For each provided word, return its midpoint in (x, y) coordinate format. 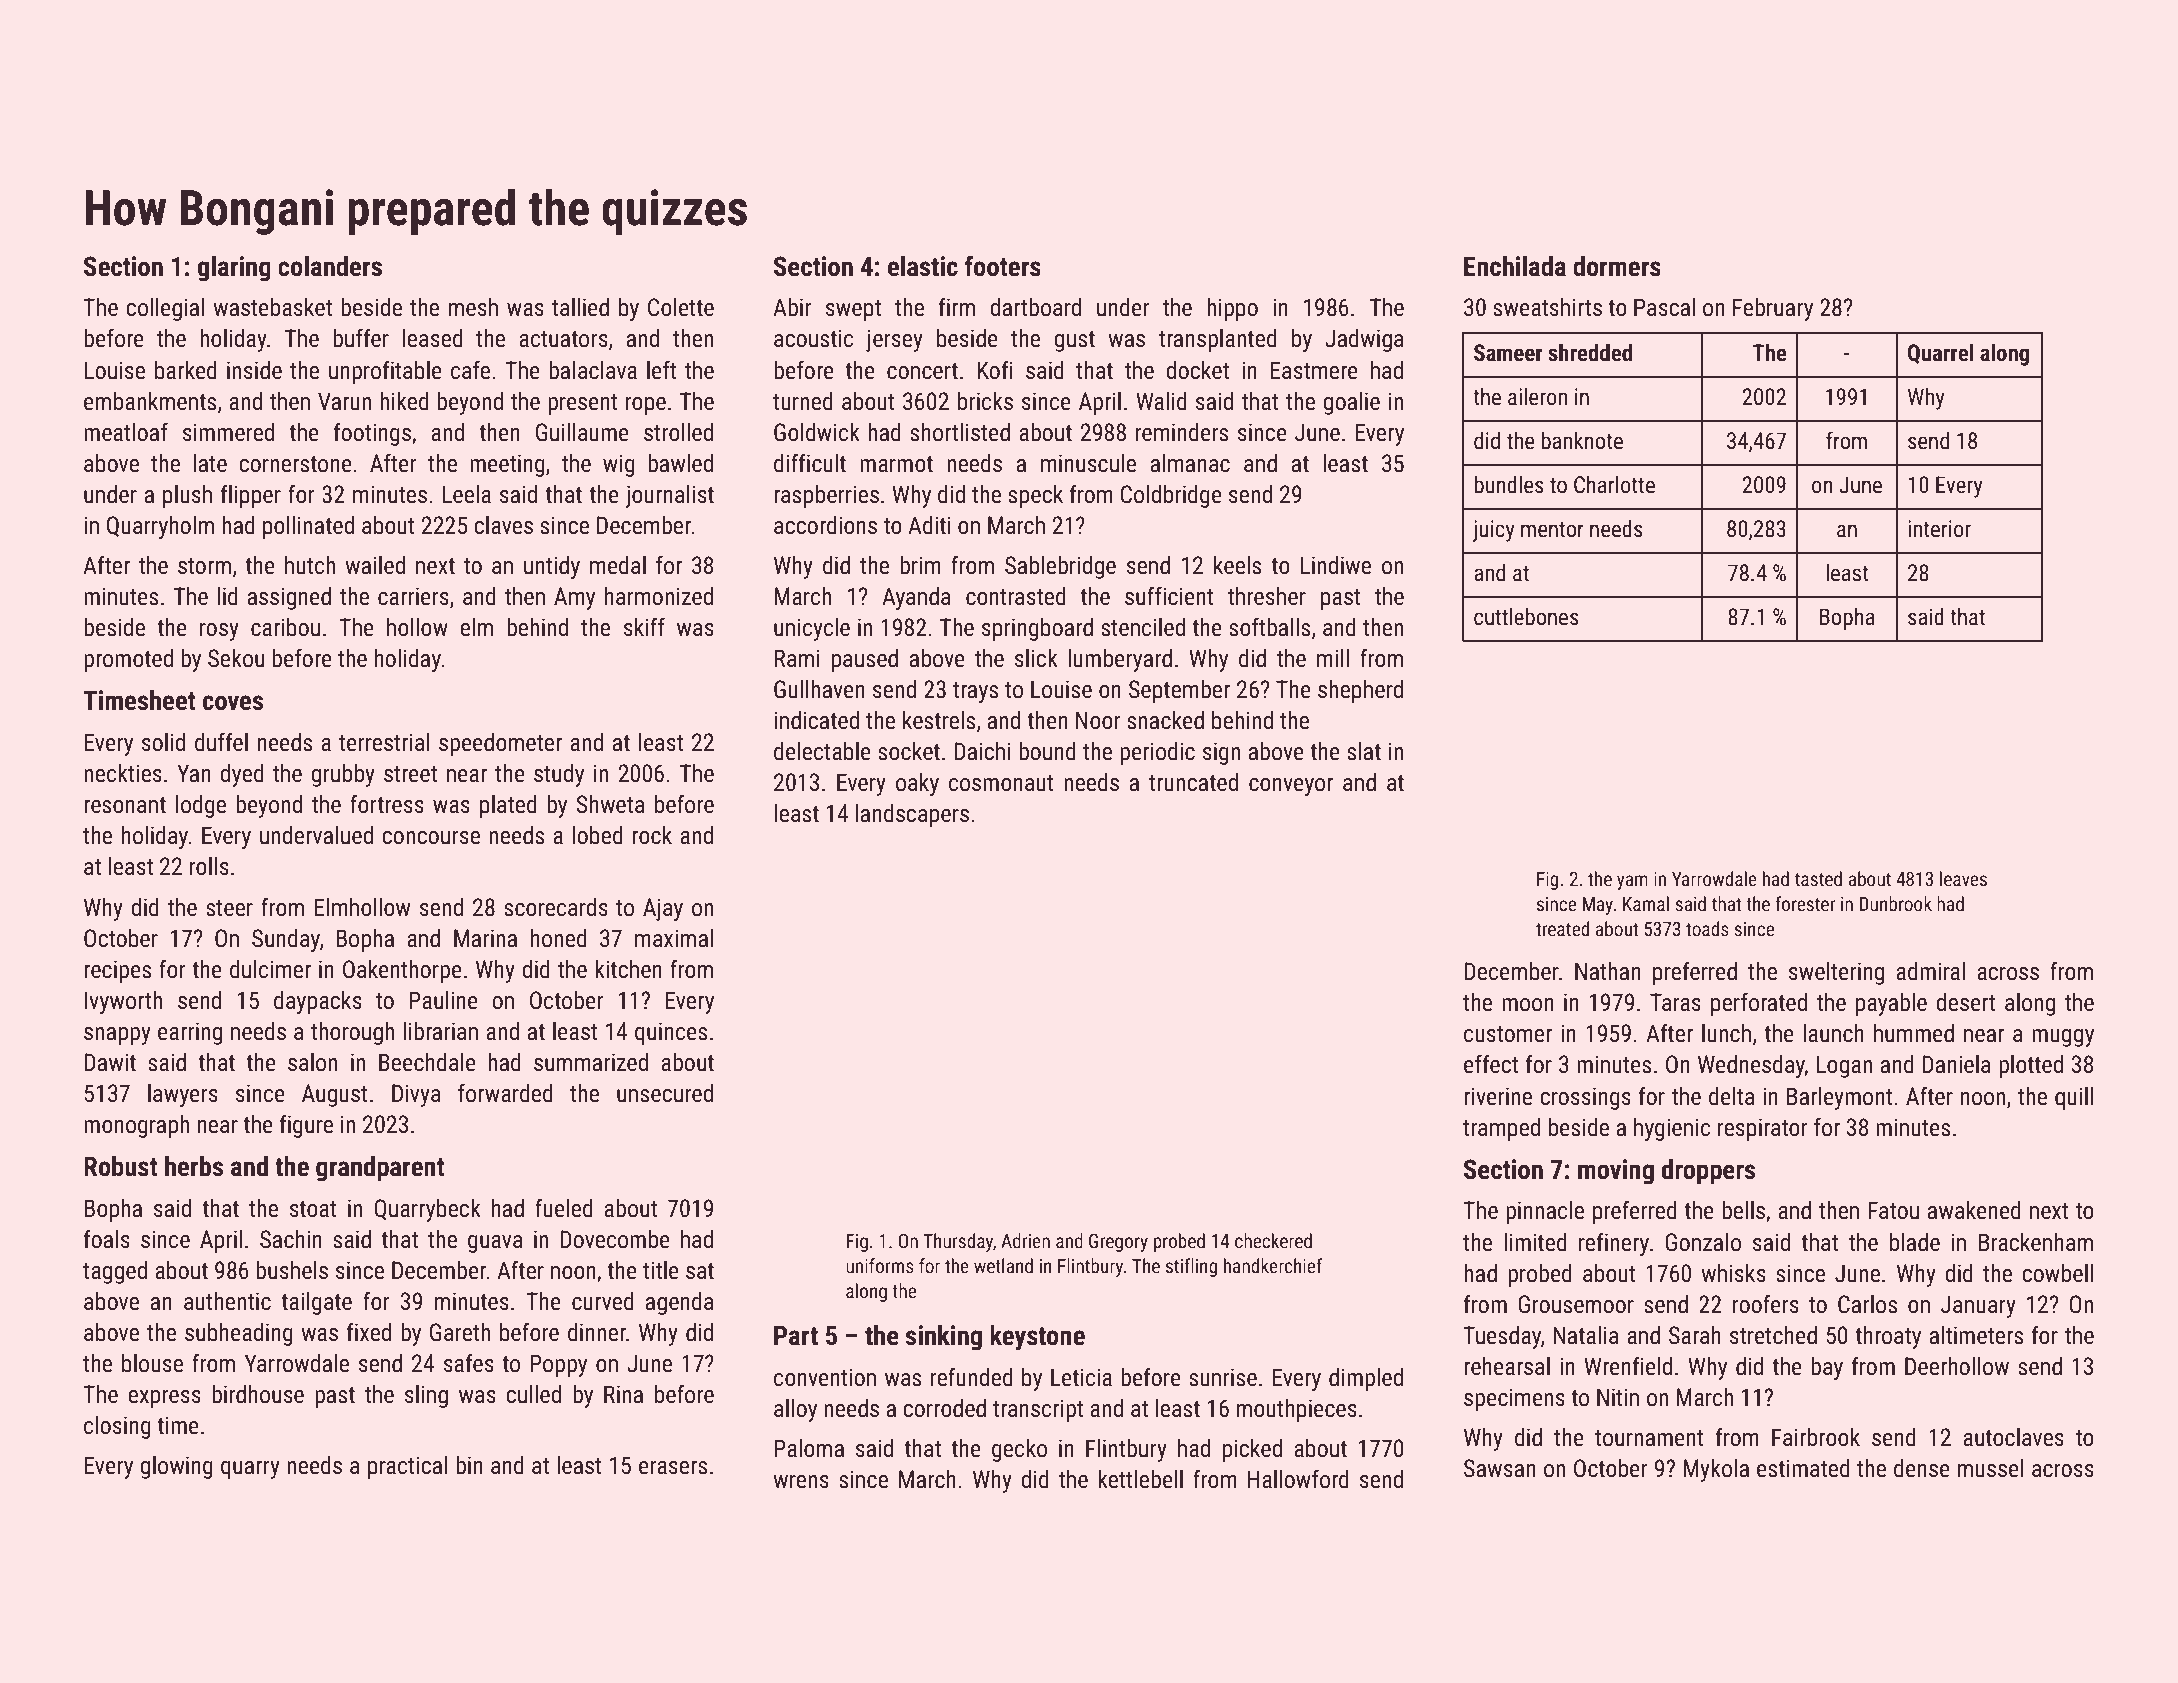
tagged (115, 1272)
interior (1939, 529)
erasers (673, 1468)
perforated (1759, 1004)
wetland (1003, 1265)
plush (187, 496)
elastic (923, 266)
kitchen (628, 969)
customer (1508, 1034)
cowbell (2057, 1273)
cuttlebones (1526, 617)
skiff (644, 627)
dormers (1617, 266)
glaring (234, 269)
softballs (1269, 627)
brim (920, 565)
